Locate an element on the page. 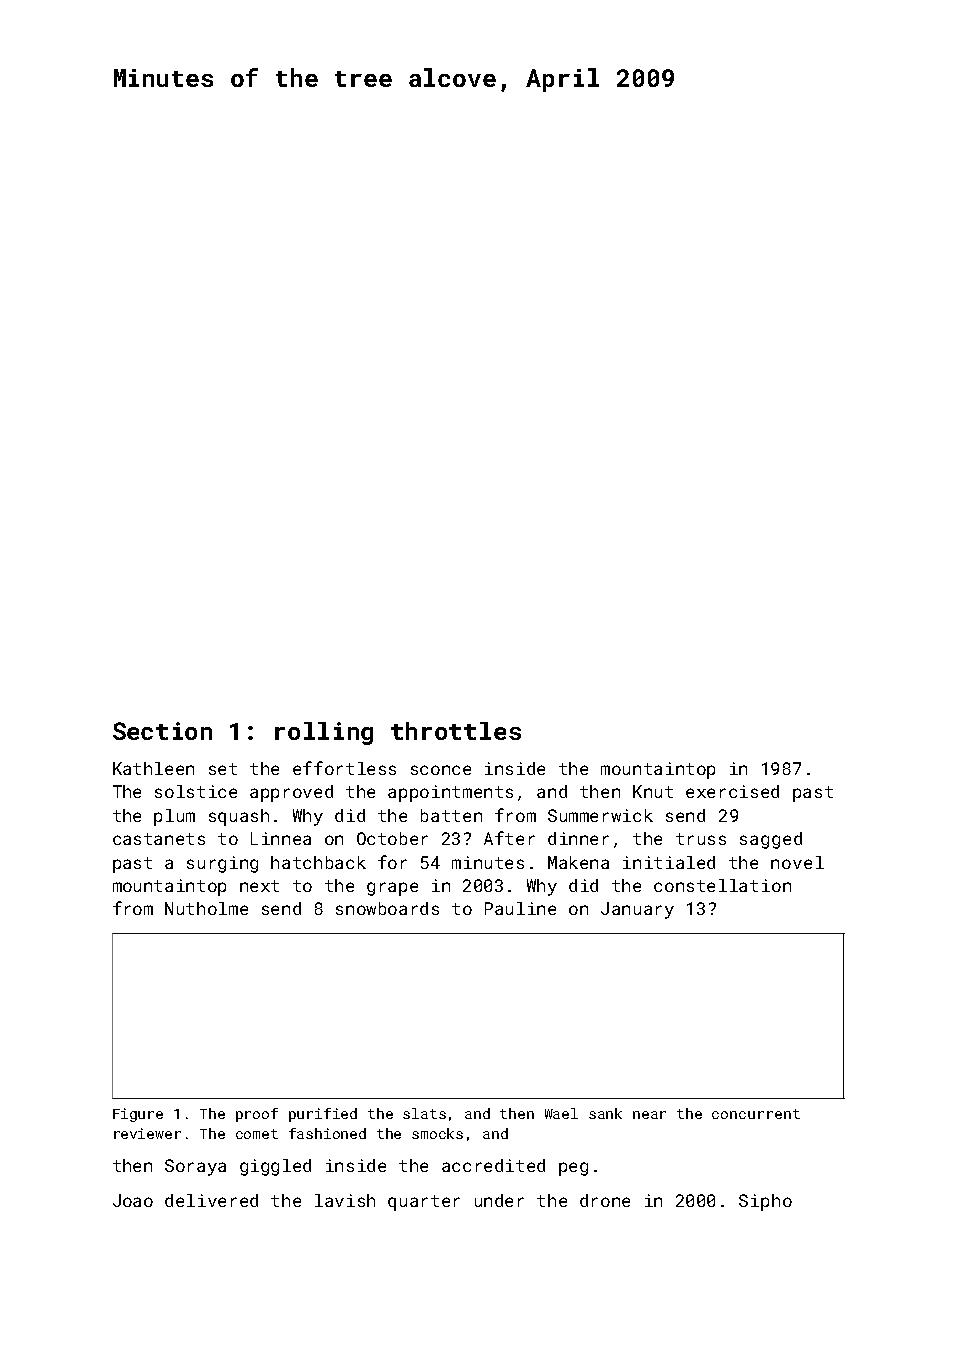 The height and width of the document is (1358, 956). purified is located at coordinates (323, 1115).
